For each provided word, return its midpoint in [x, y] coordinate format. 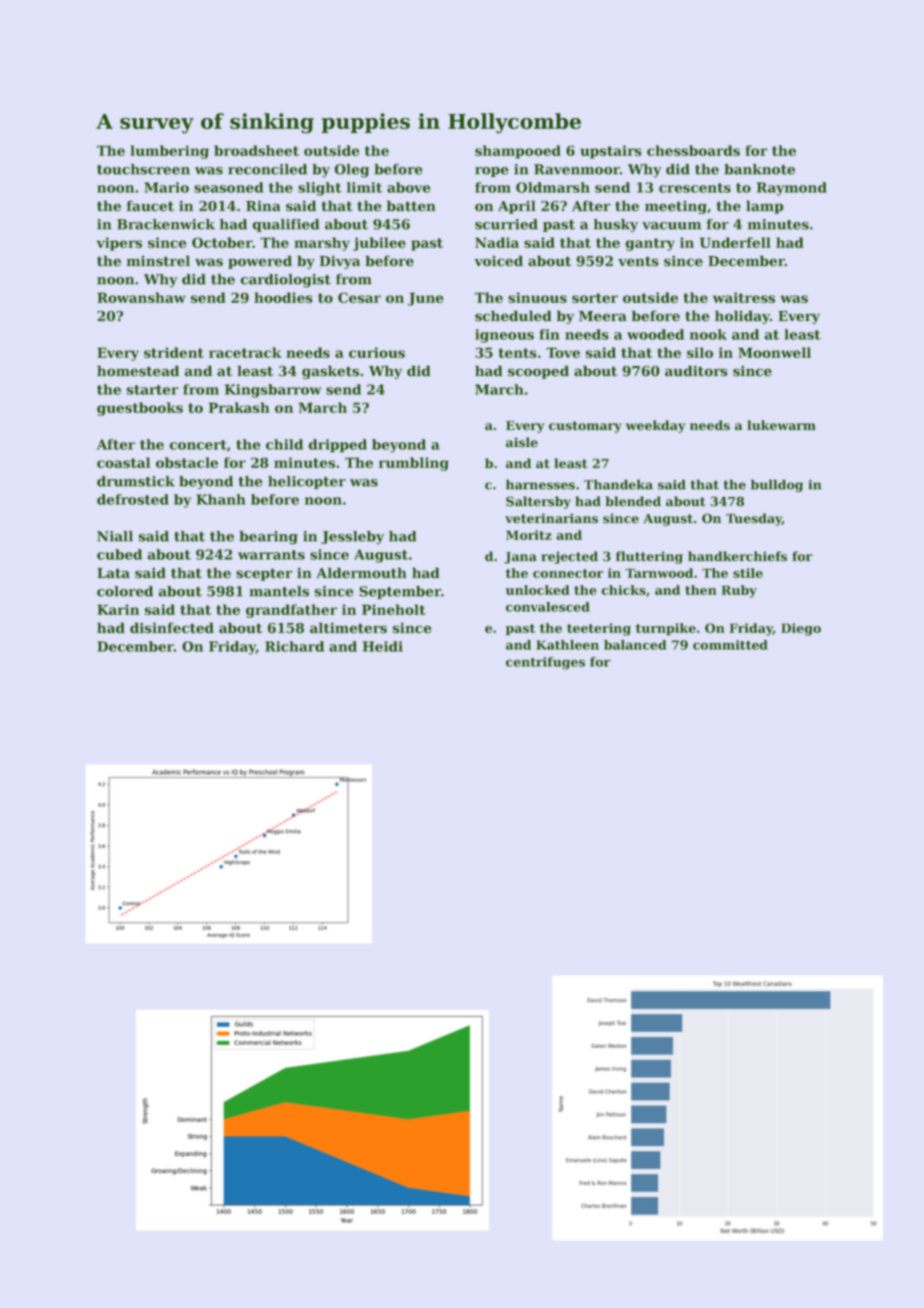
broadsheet [256, 150]
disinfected [172, 628]
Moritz [529, 535]
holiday [742, 317]
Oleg [351, 171]
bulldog [777, 485]
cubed [119, 554]
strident [174, 352]
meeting [676, 207]
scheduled [513, 316]
